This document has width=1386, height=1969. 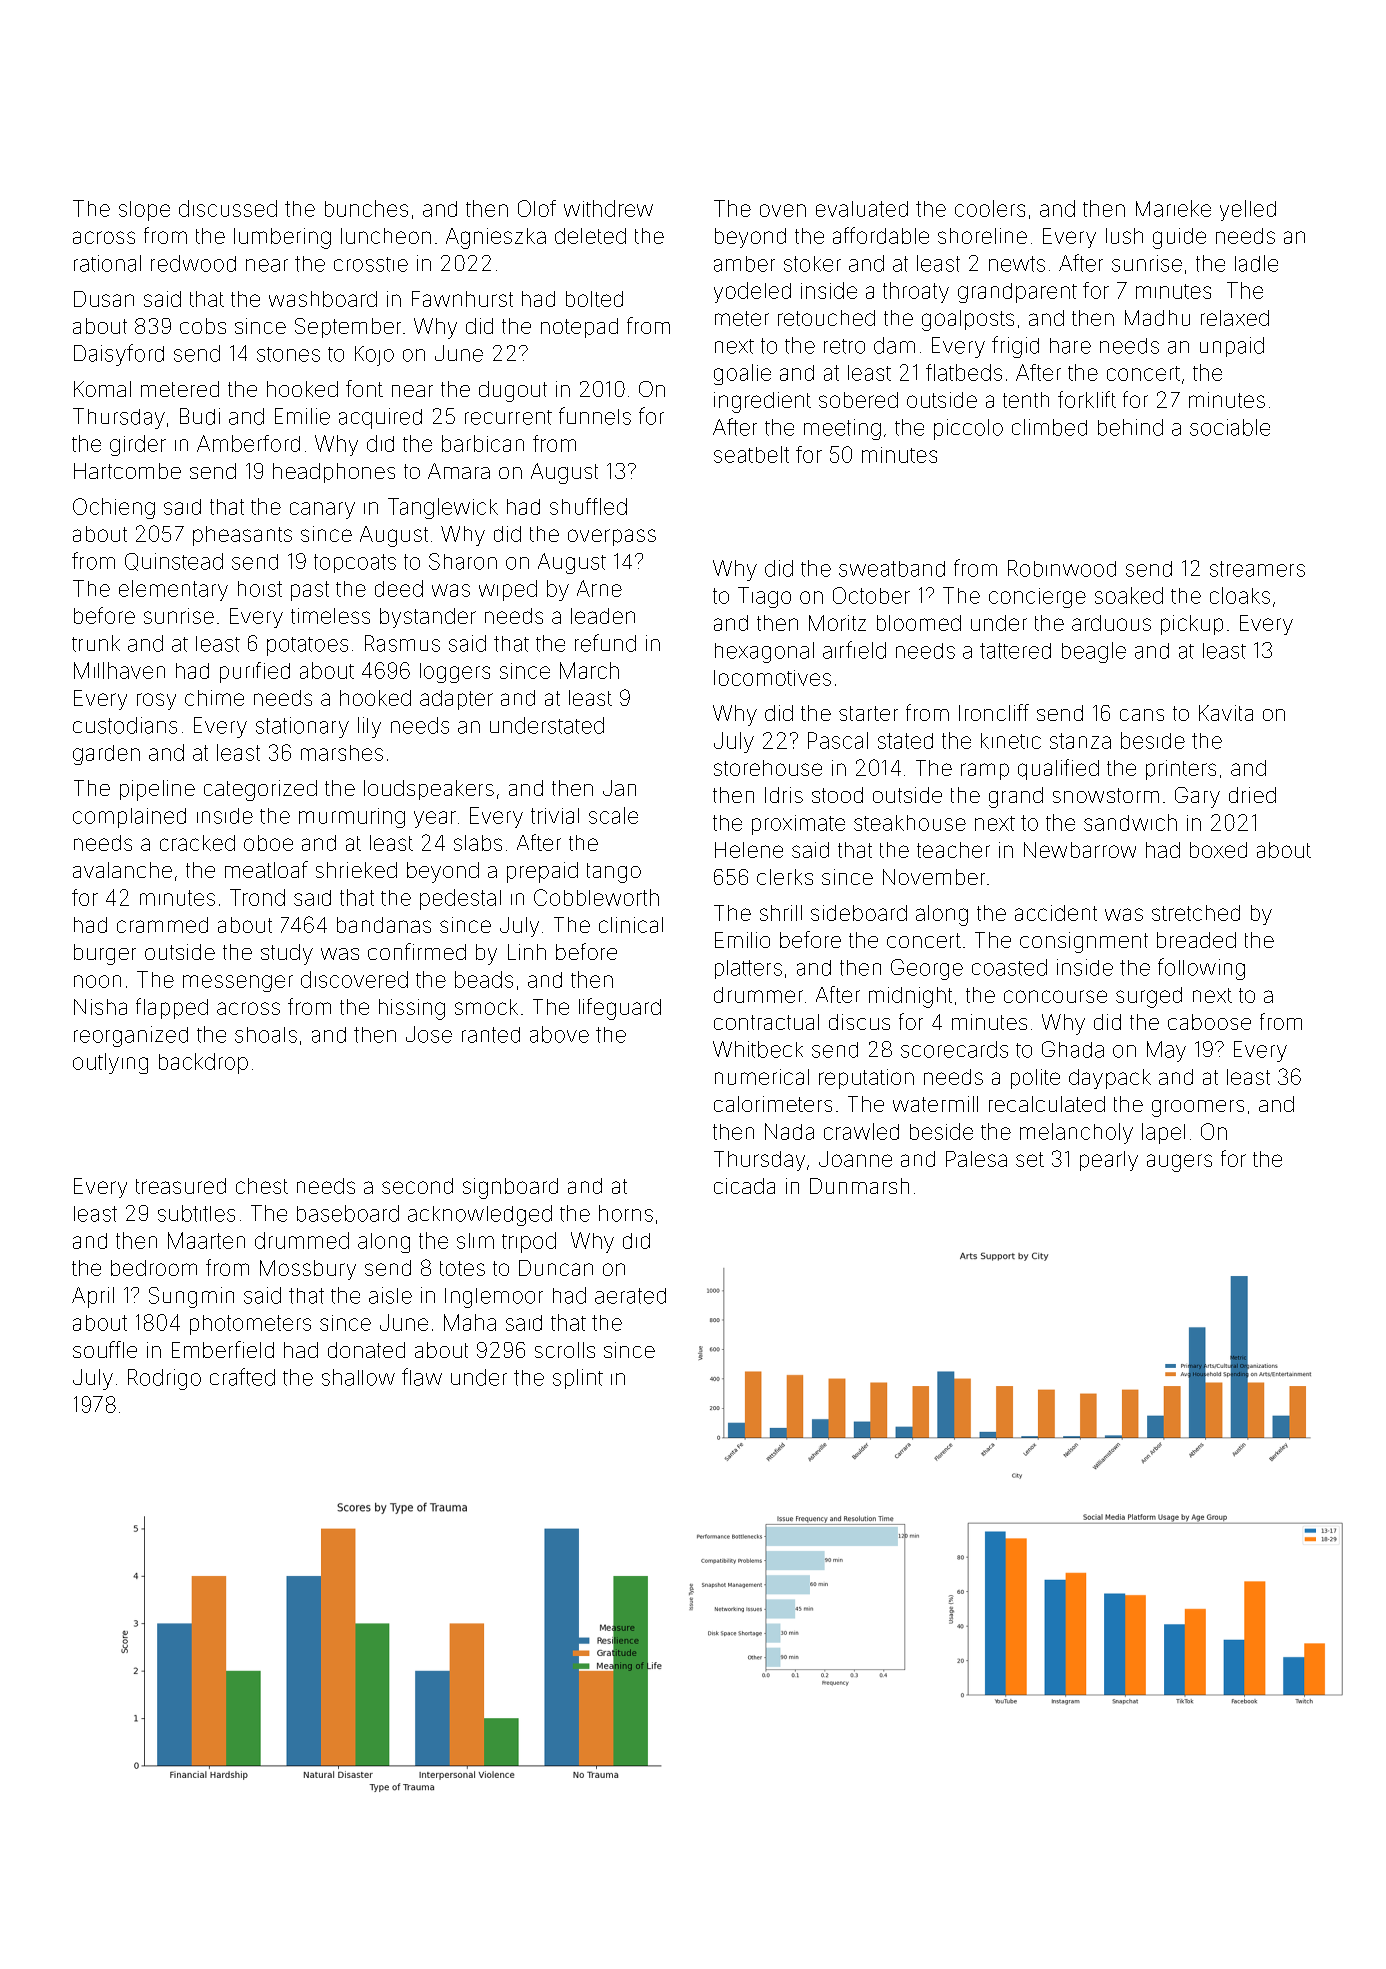 I want to click on discovered, so click(x=354, y=979).
